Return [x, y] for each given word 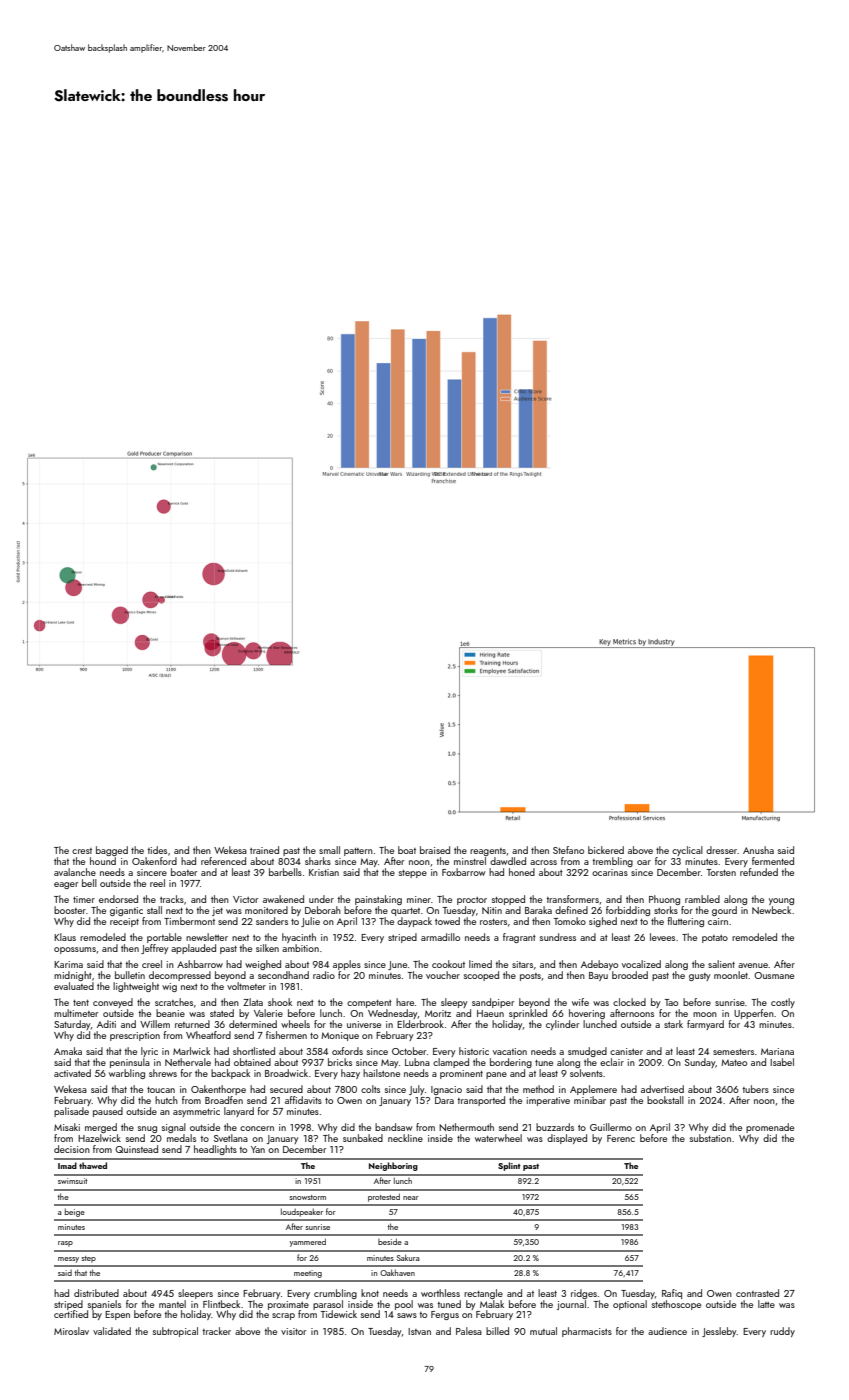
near [411, 1198]
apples [347, 965]
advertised [662, 1089]
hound [103, 861]
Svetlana [231, 1138]
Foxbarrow [464, 872]
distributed [96, 1293]
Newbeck [771, 910]
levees [662, 937]
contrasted [757, 1293]
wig [169, 987]
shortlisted [254, 1051]
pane [496, 1075]
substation [710, 1138]
